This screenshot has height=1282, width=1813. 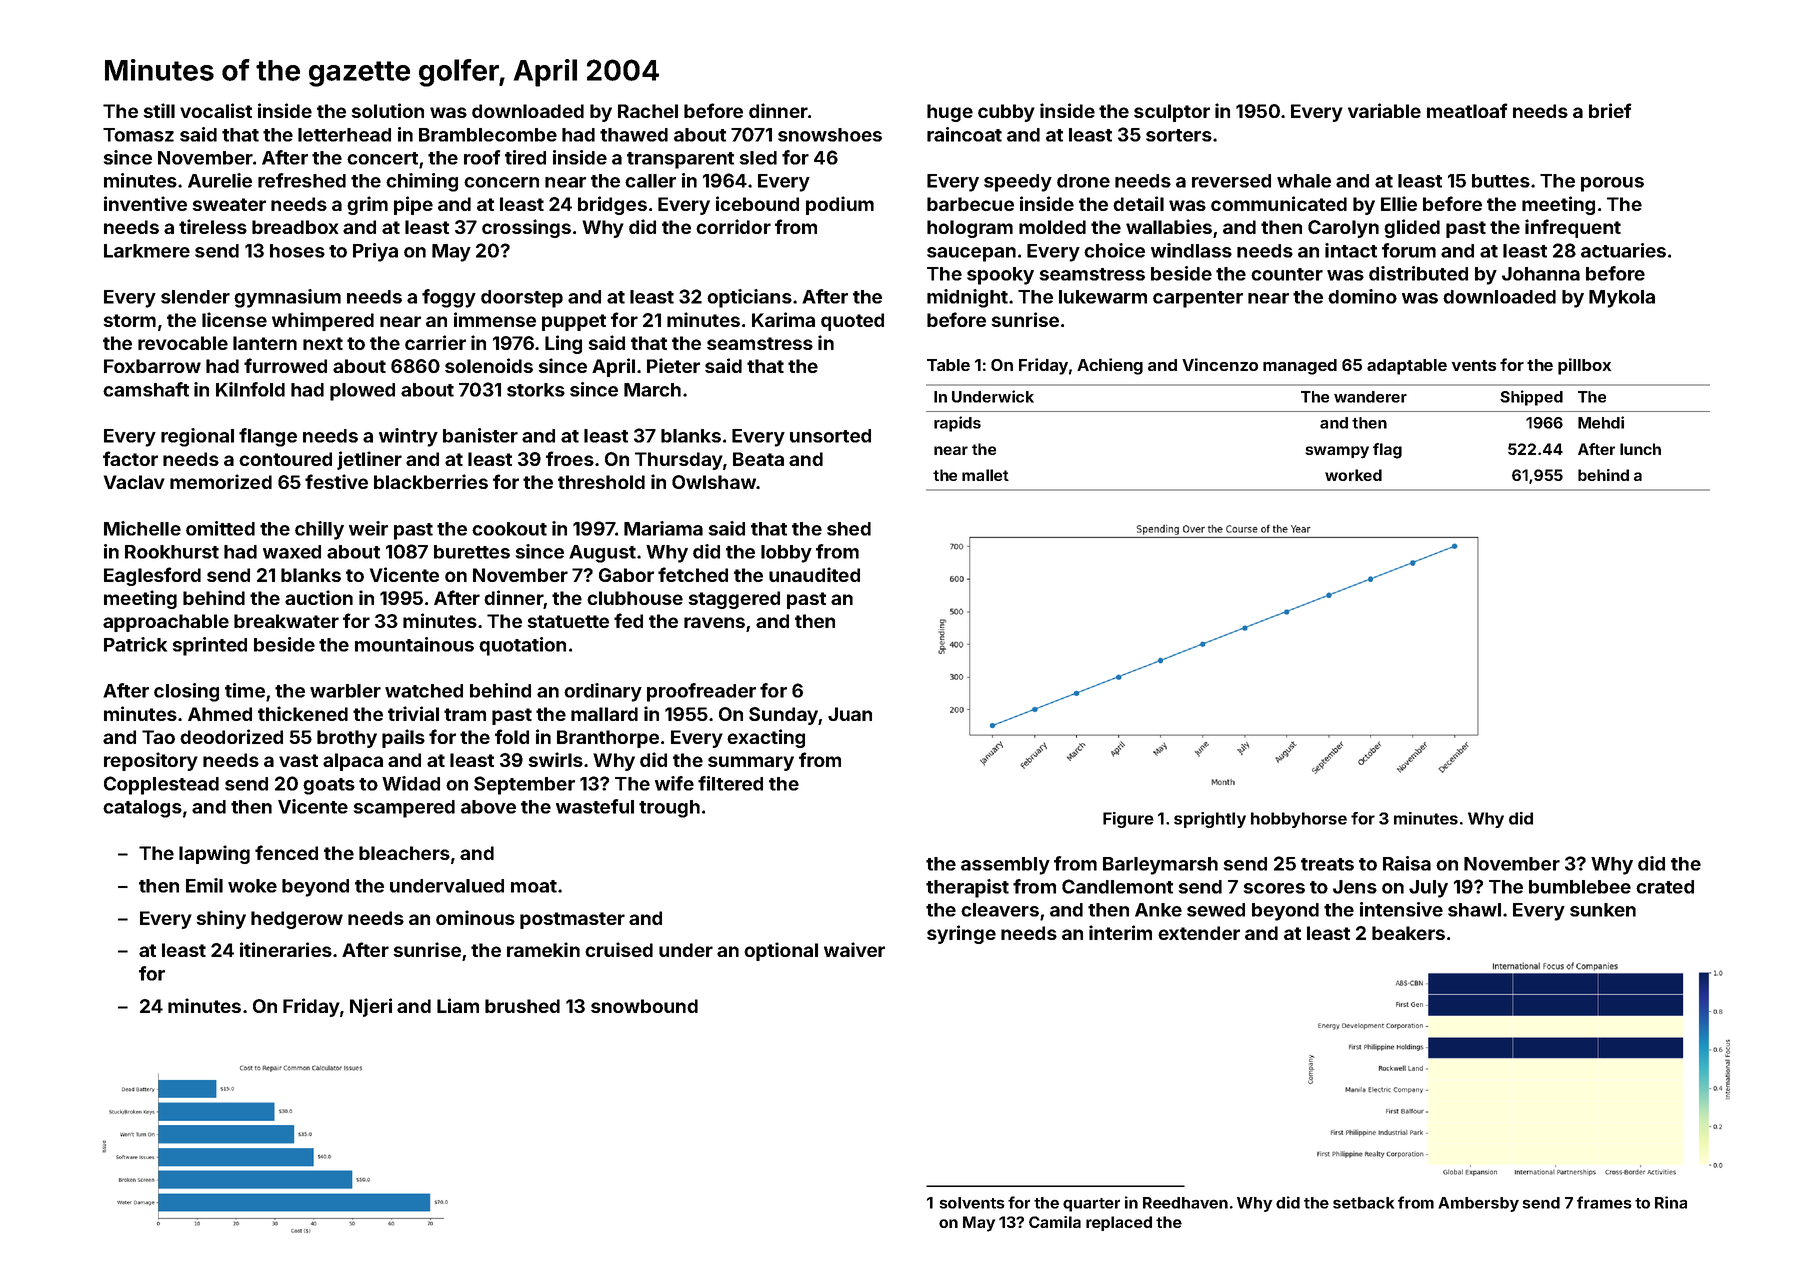 What do you see at coordinates (644, 1006) in the screenshot?
I see `snowbound` at bounding box center [644, 1006].
